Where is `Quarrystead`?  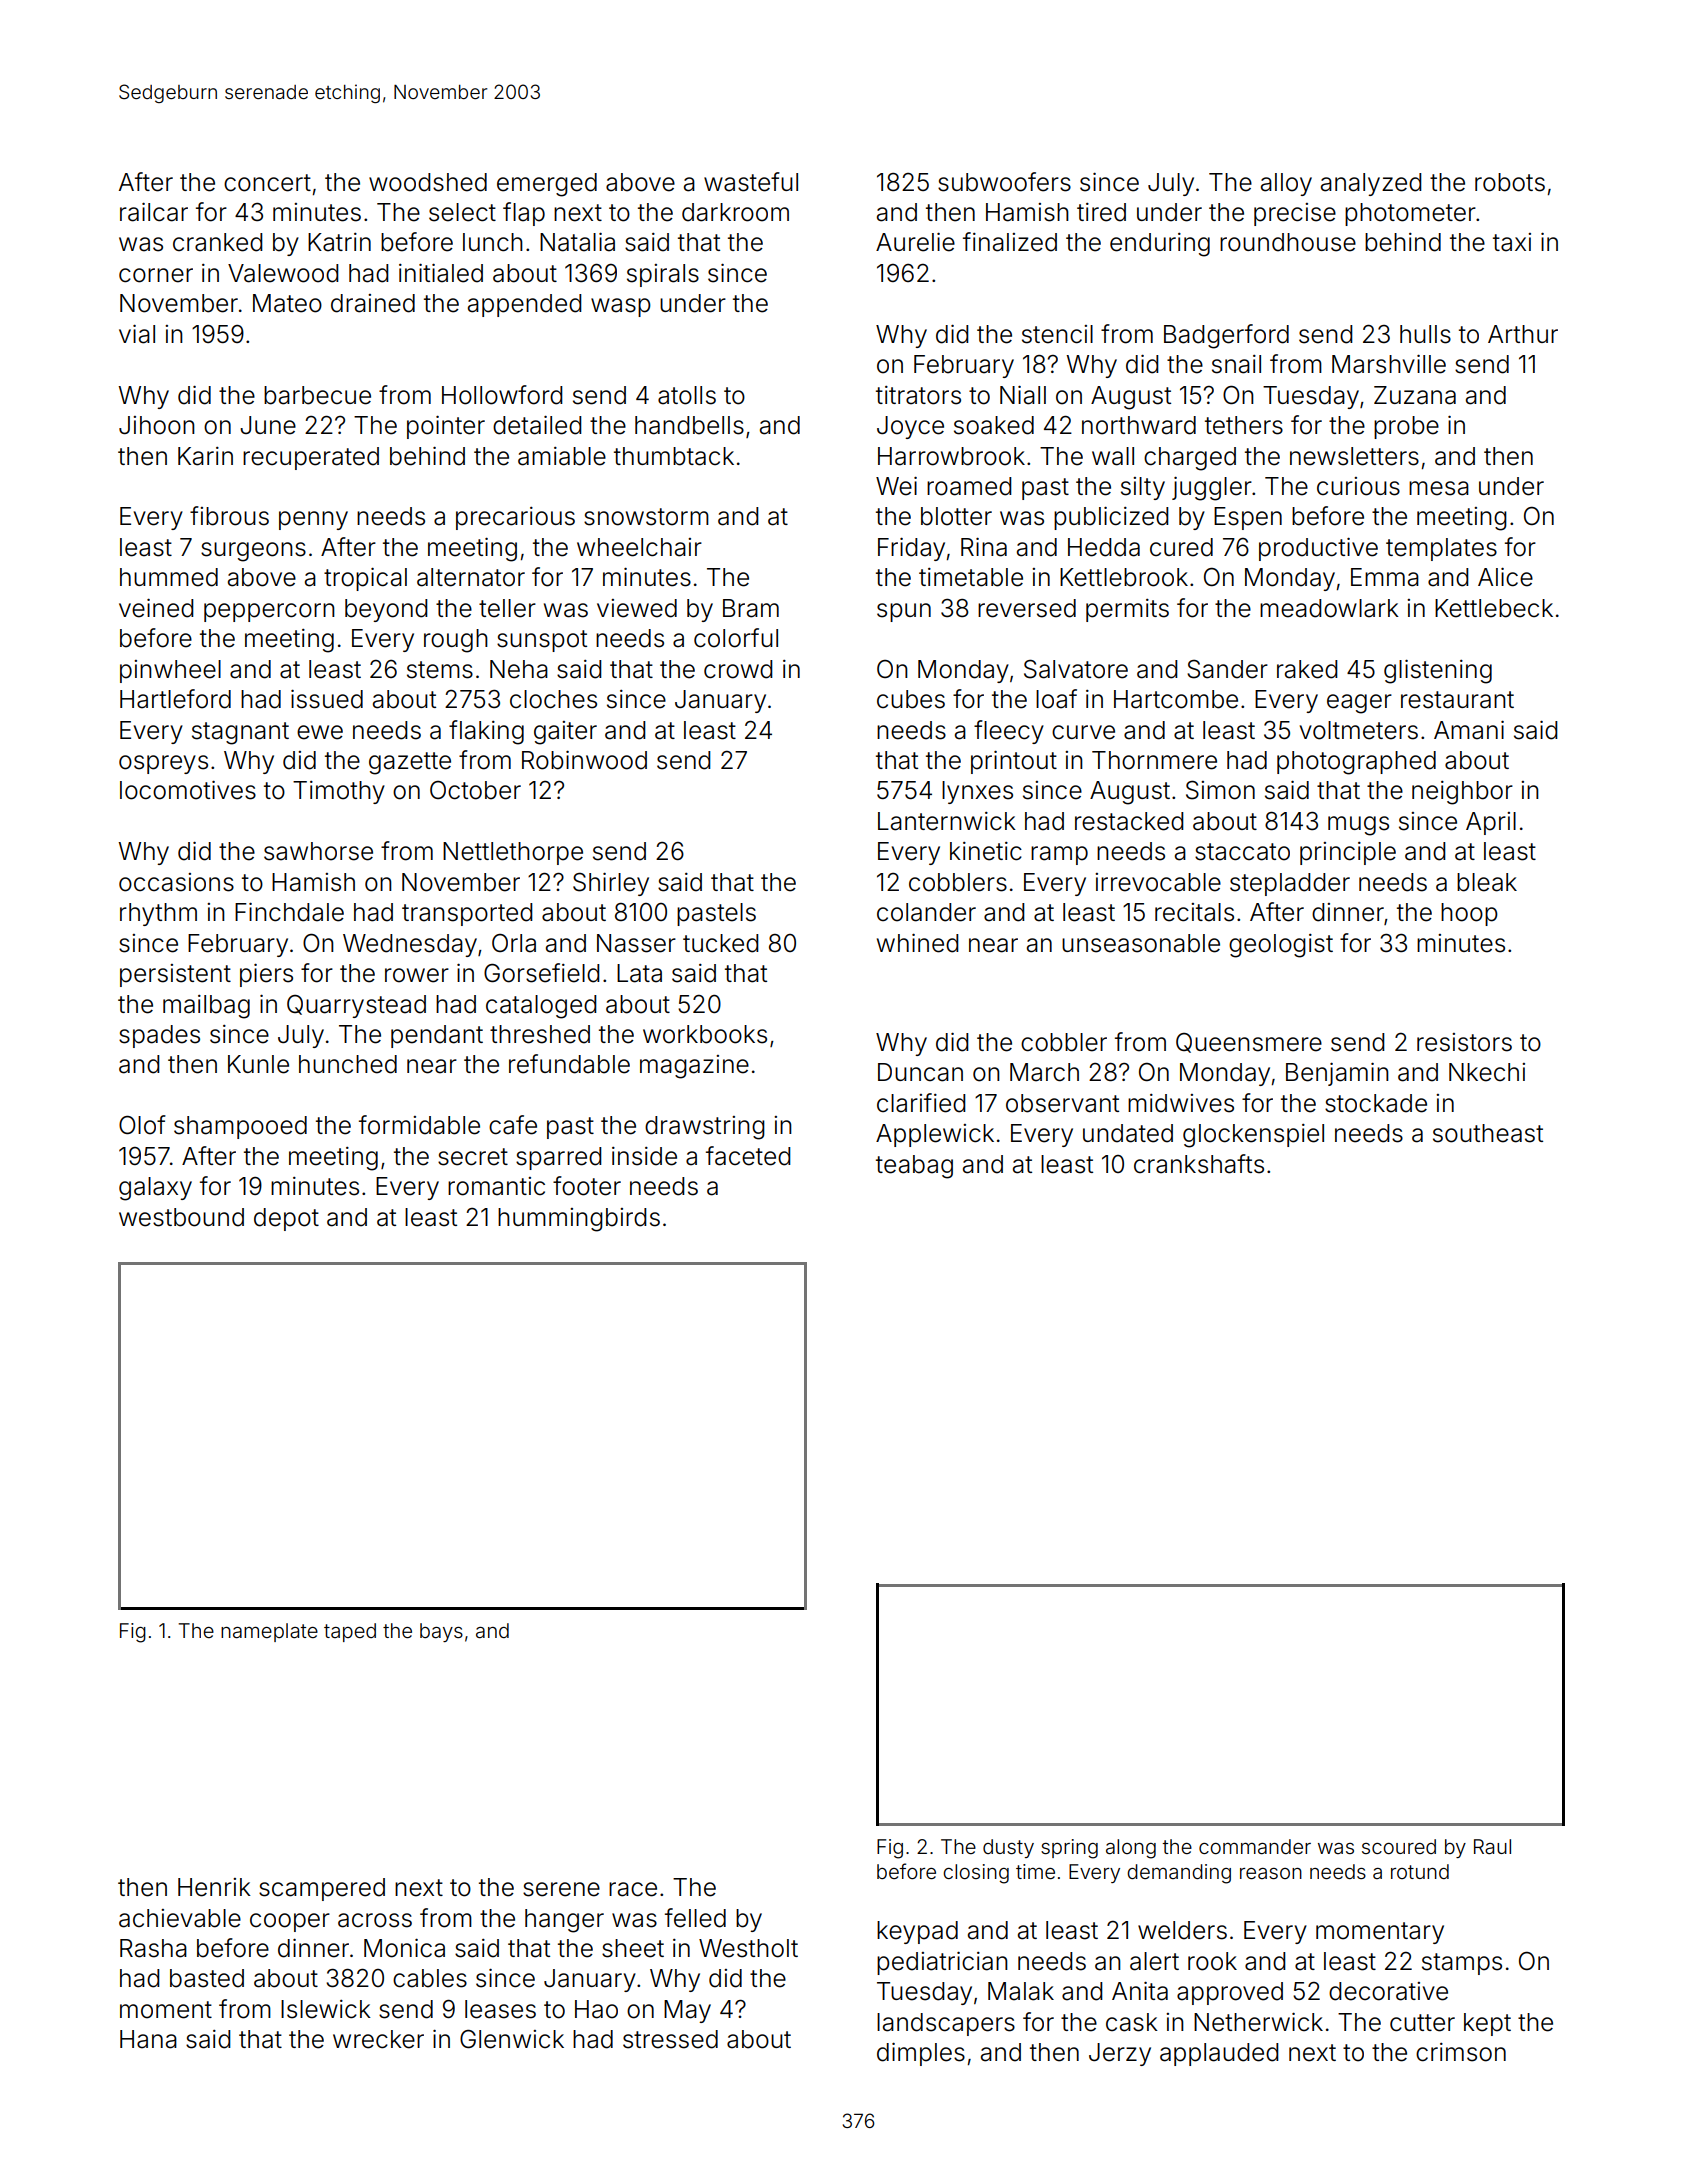 Quarrystead is located at coordinates (356, 1006).
